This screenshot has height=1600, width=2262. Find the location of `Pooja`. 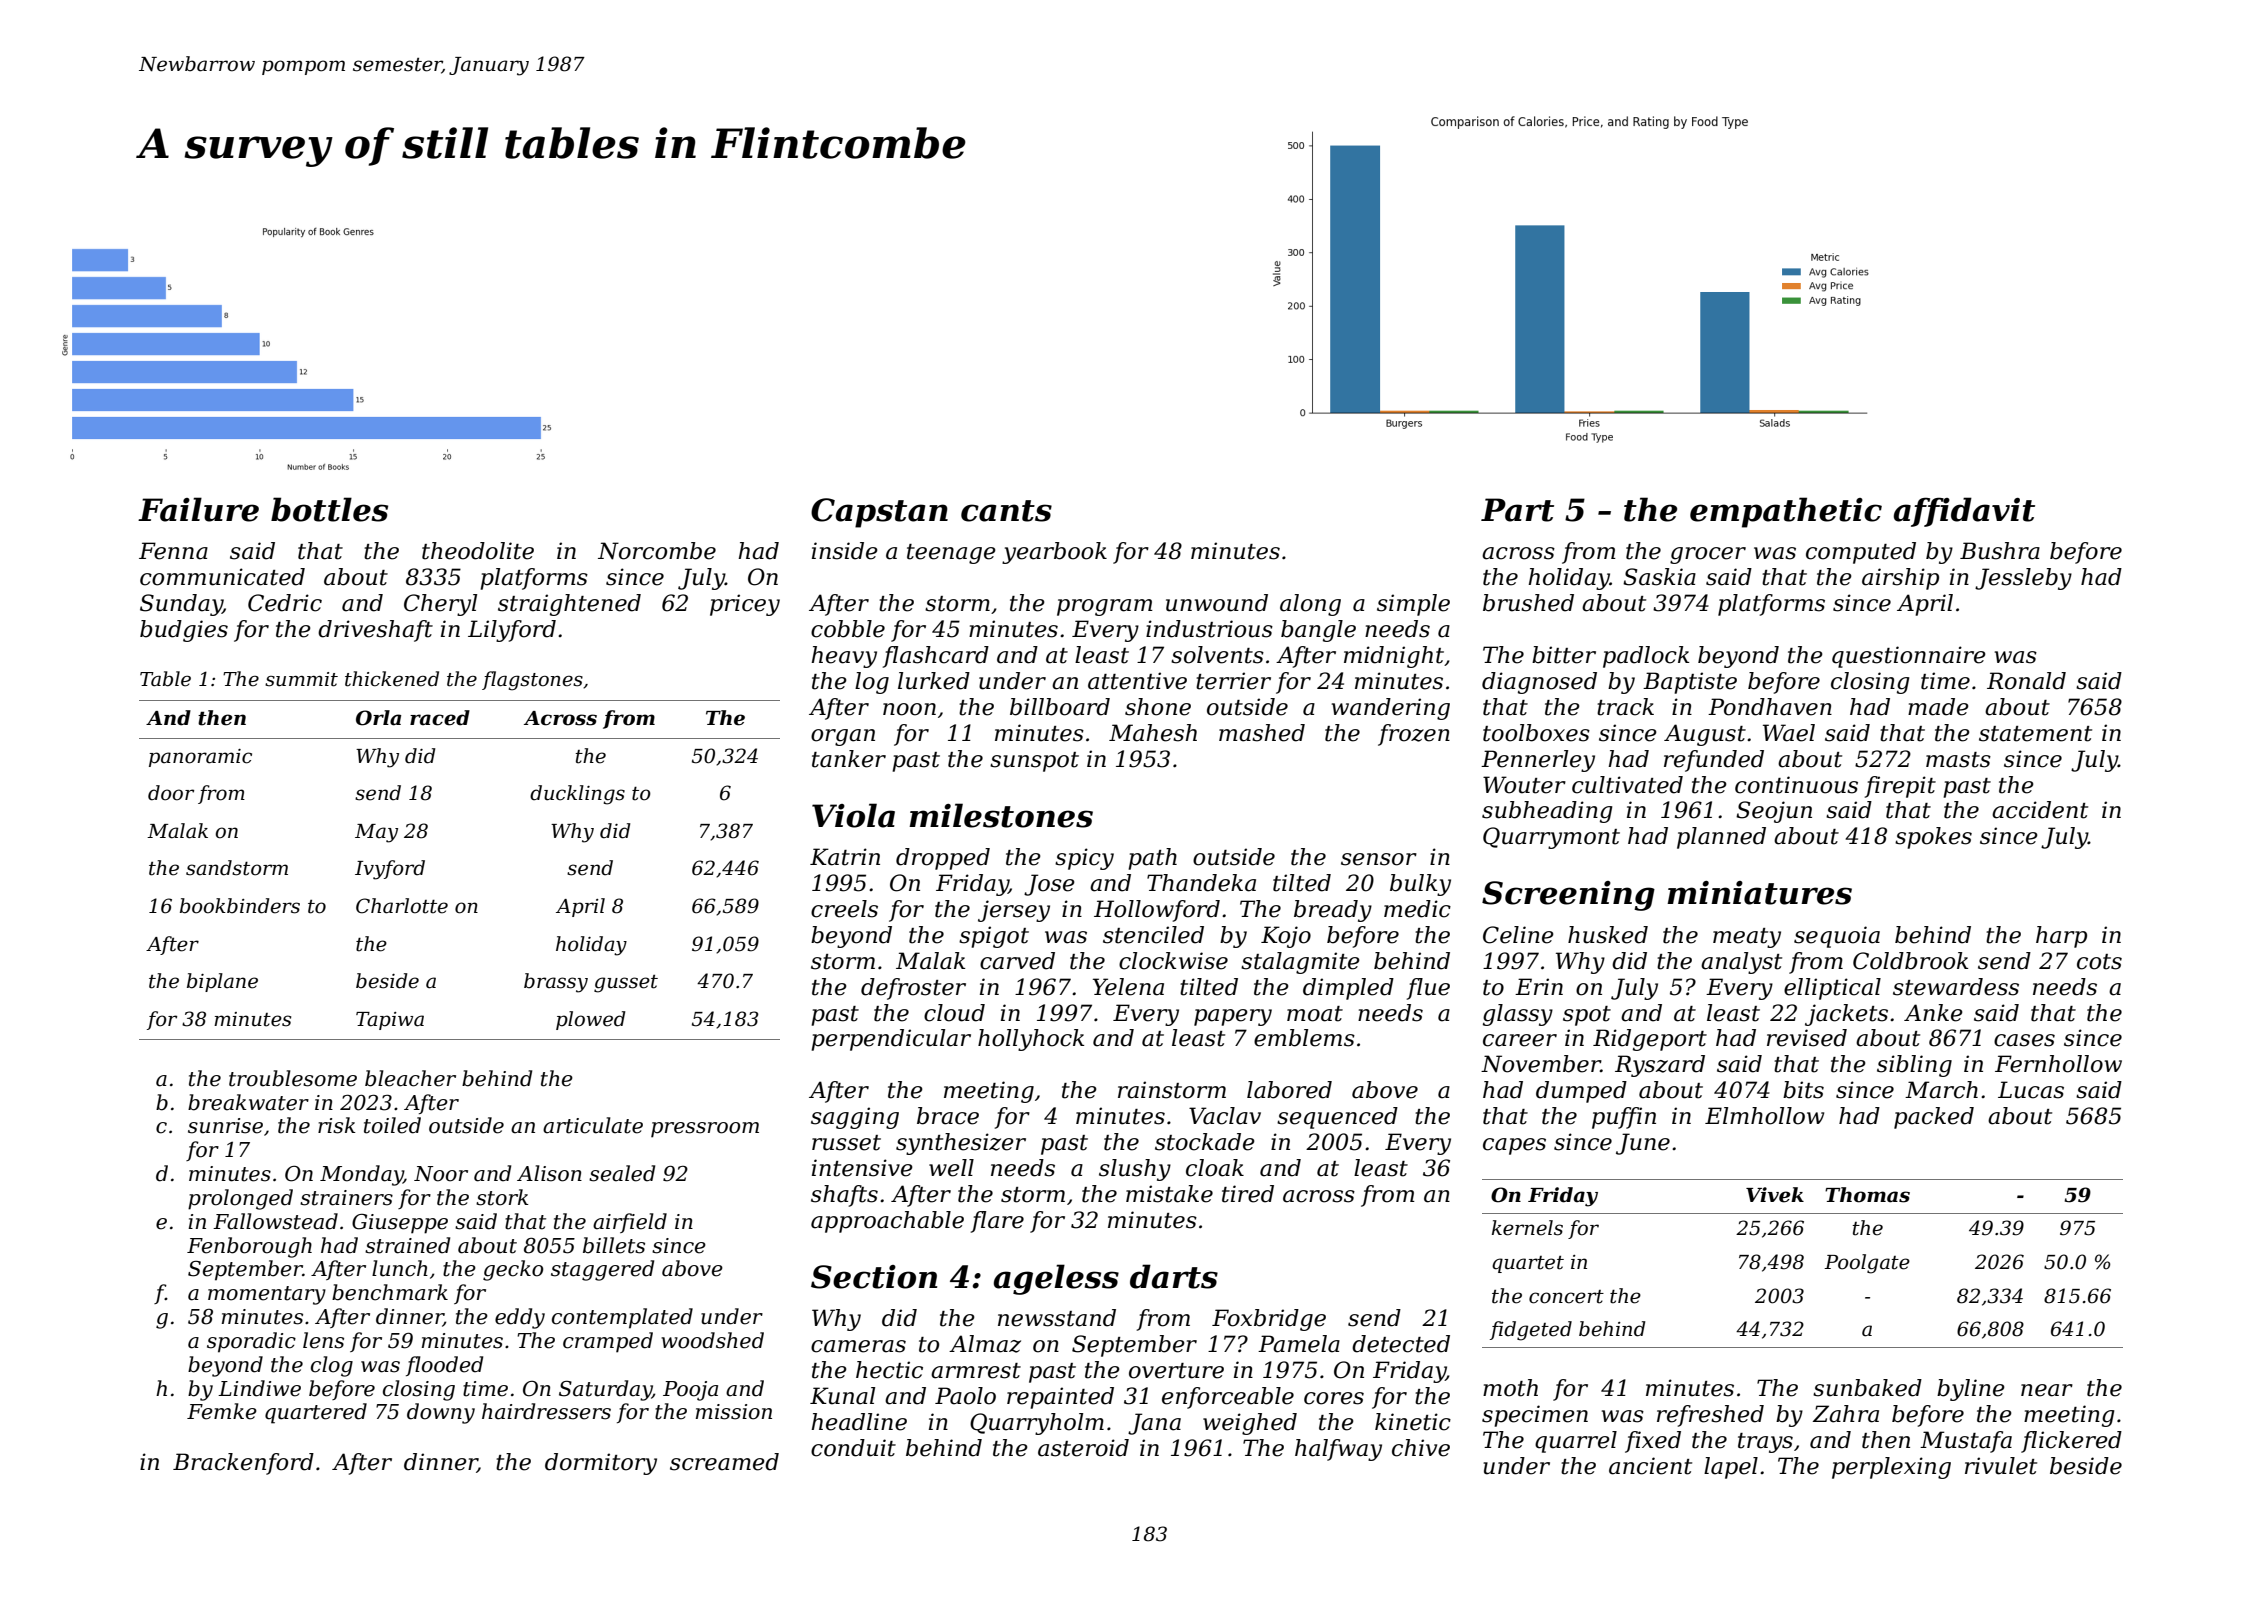

Pooja is located at coordinates (690, 1391).
